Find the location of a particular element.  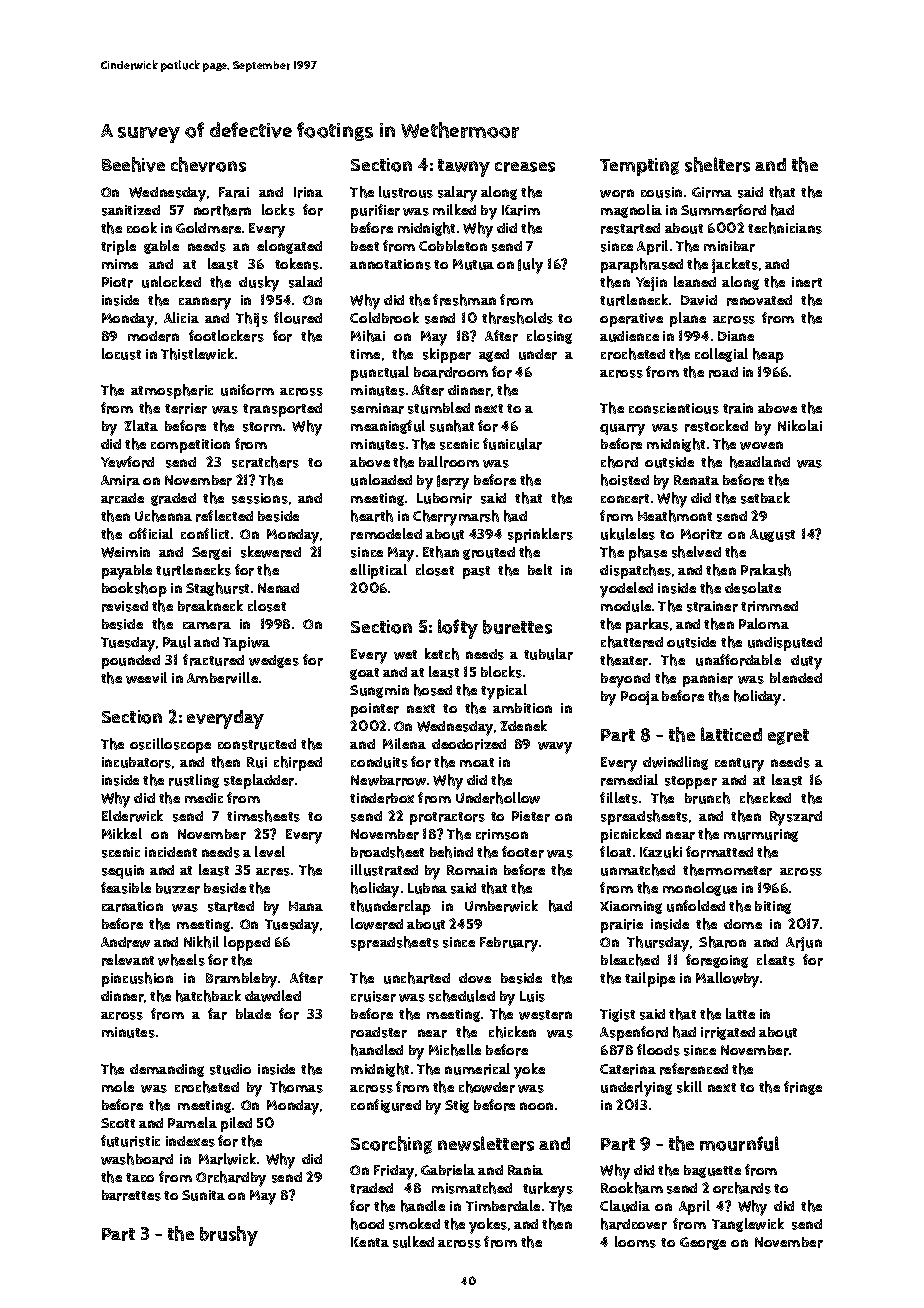

Nikolai is located at coordinates (800, 425).
